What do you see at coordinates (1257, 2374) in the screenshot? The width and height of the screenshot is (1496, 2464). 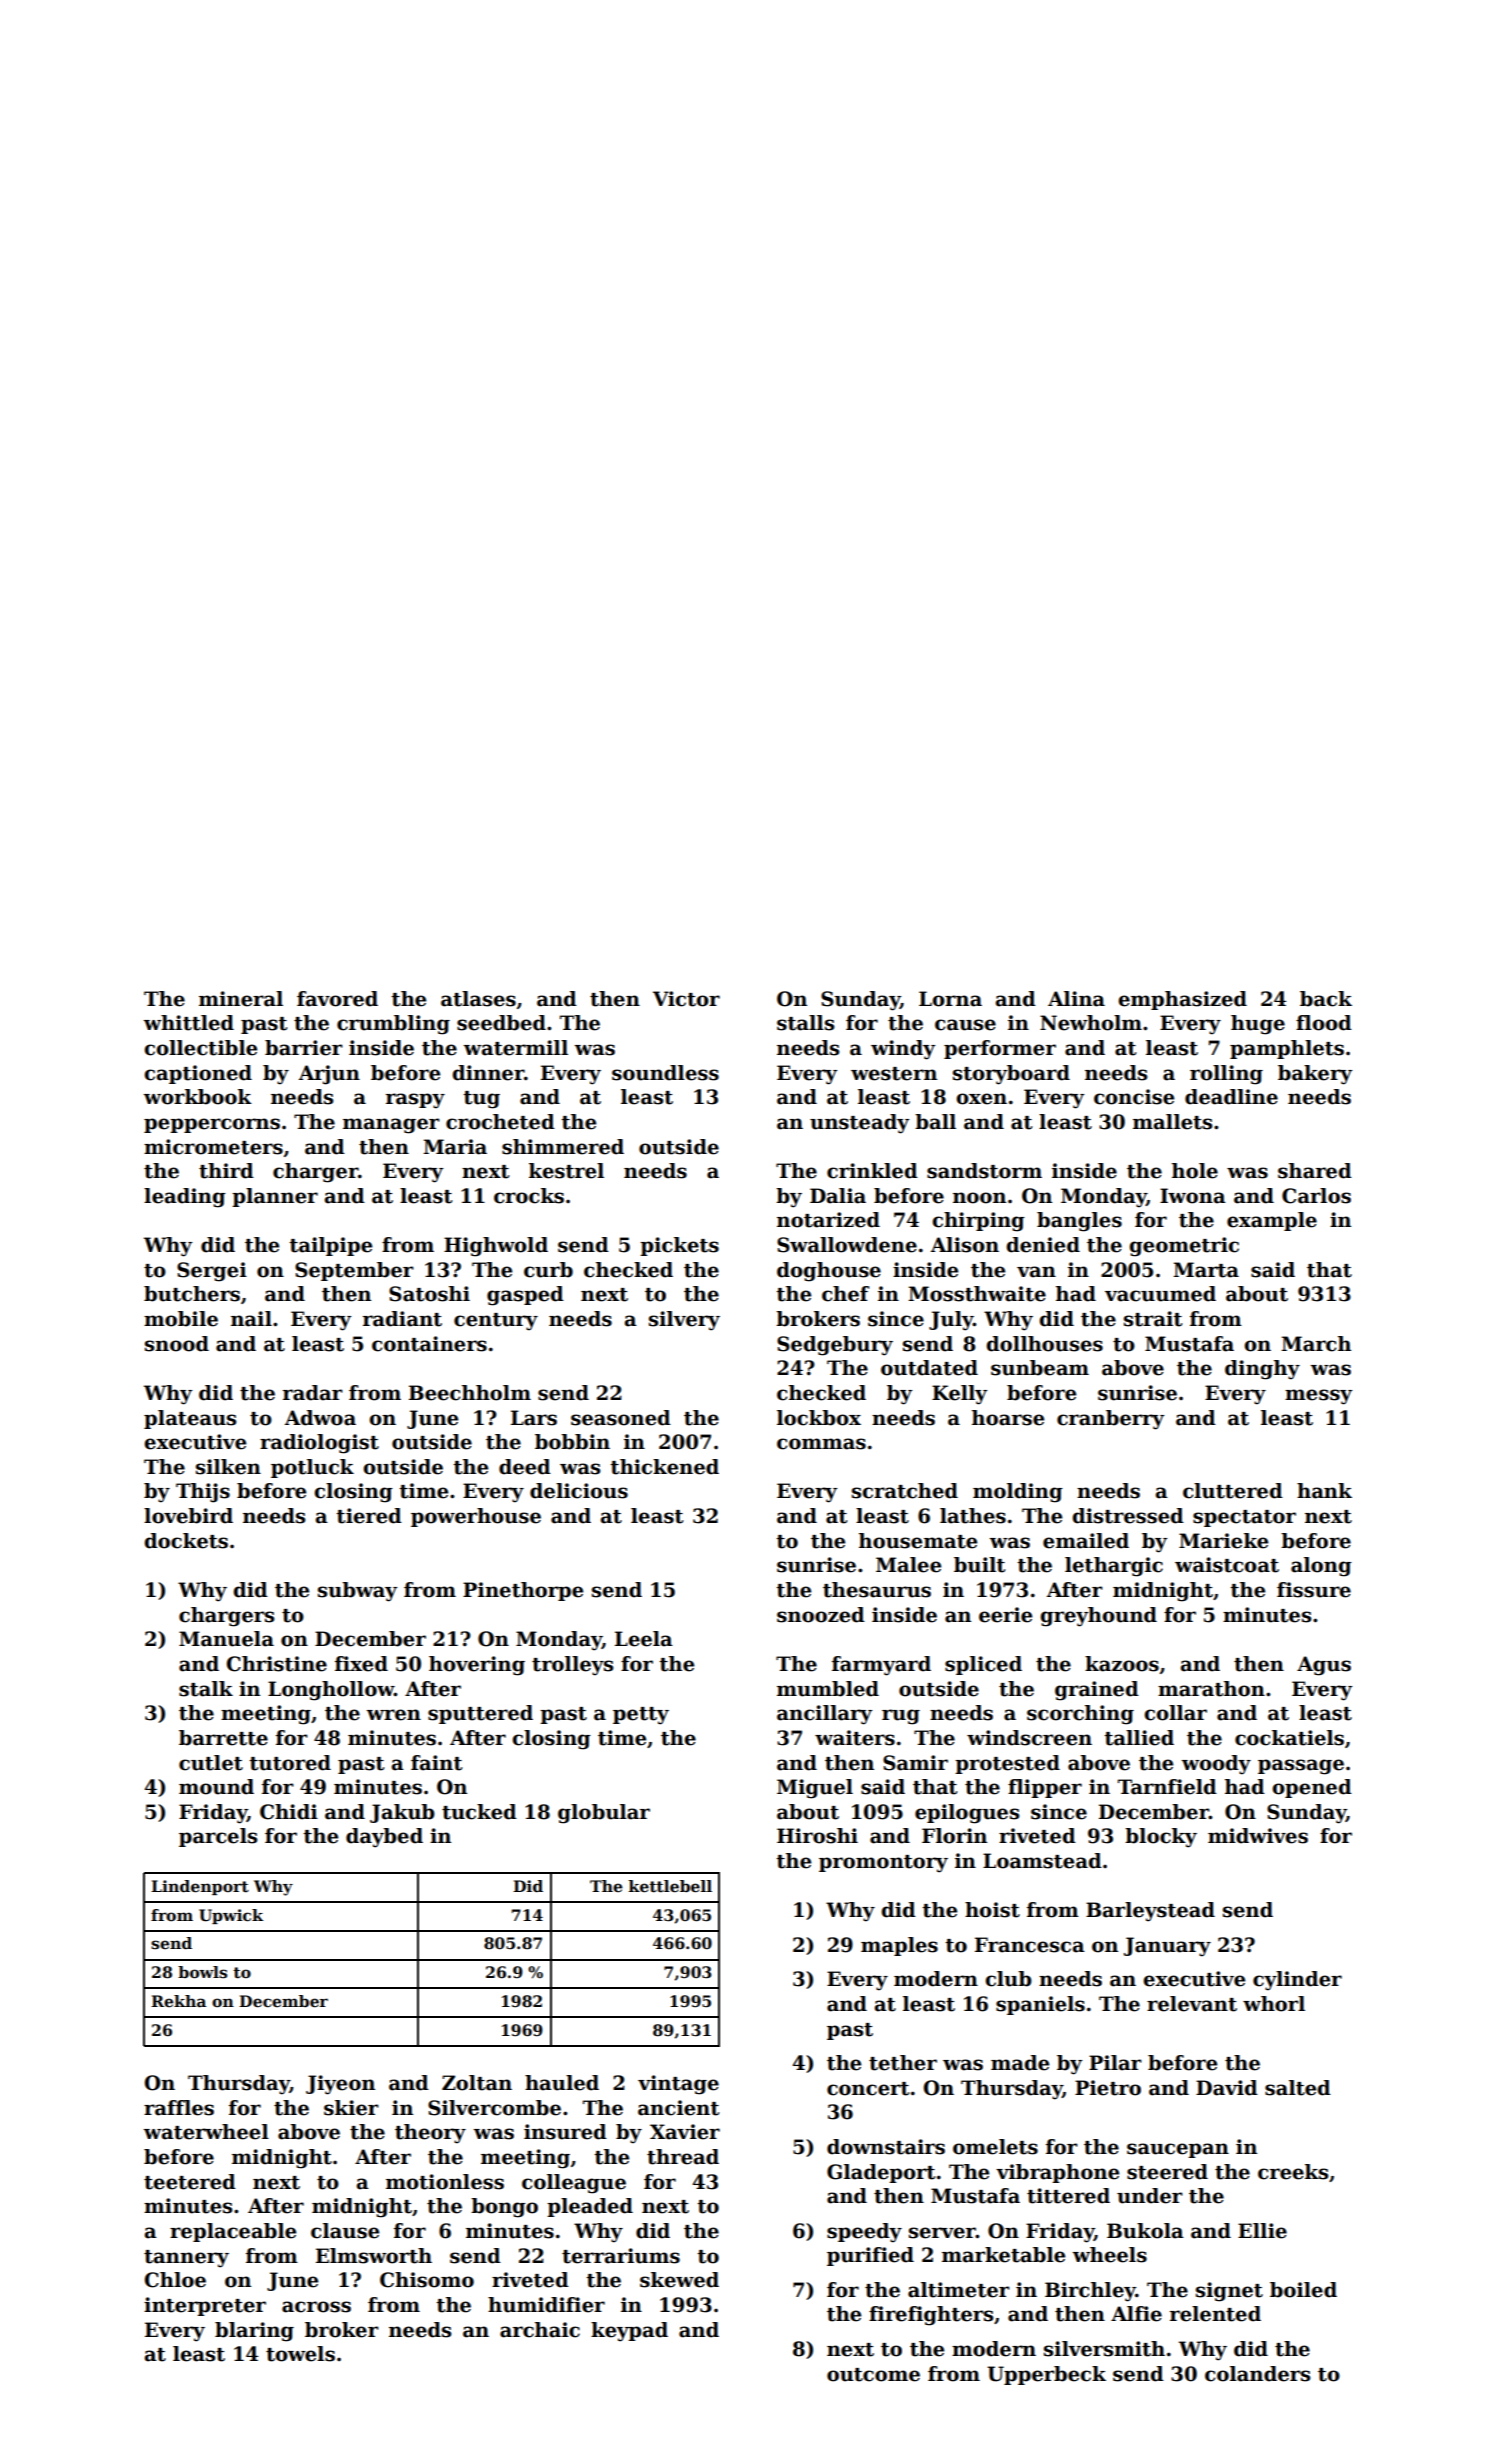 I see `colanders` at bounding box center [1257, 2374].
